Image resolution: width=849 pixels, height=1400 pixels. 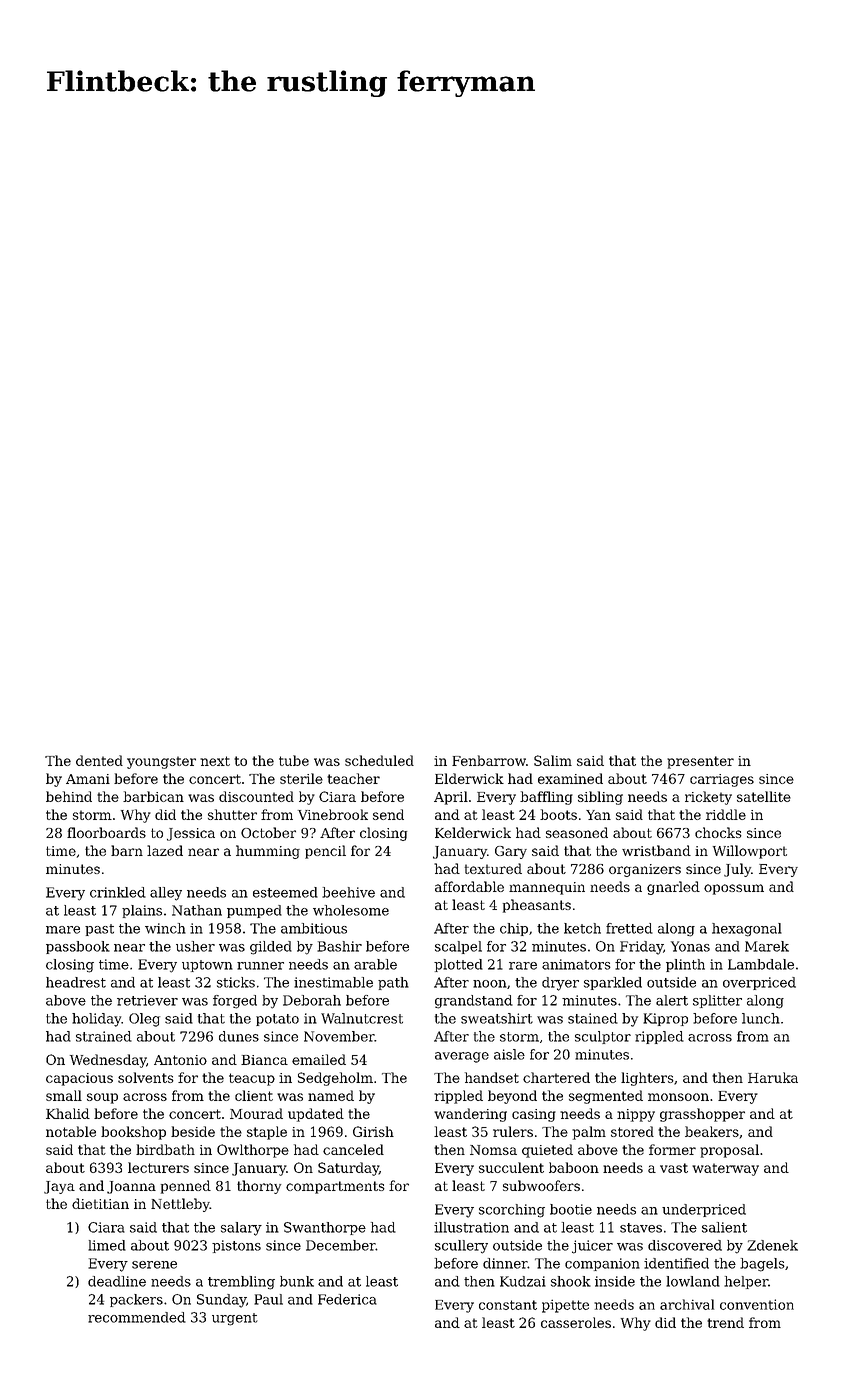 What do you see at coordinates (76, 982) in the page?
I see `headrest` at bounding box center [76, 982].
